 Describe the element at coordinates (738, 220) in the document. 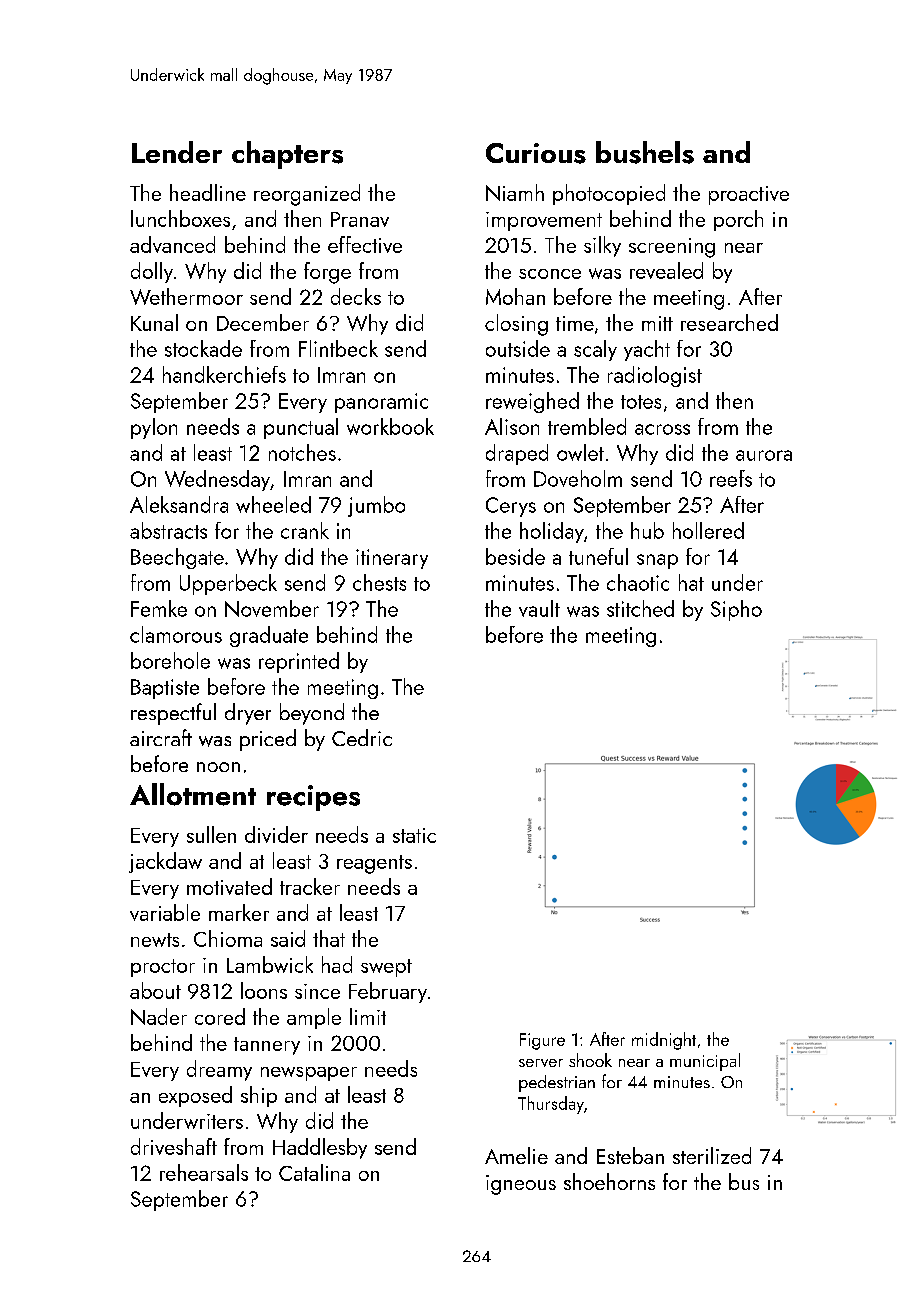

I see `porch` at that location.
